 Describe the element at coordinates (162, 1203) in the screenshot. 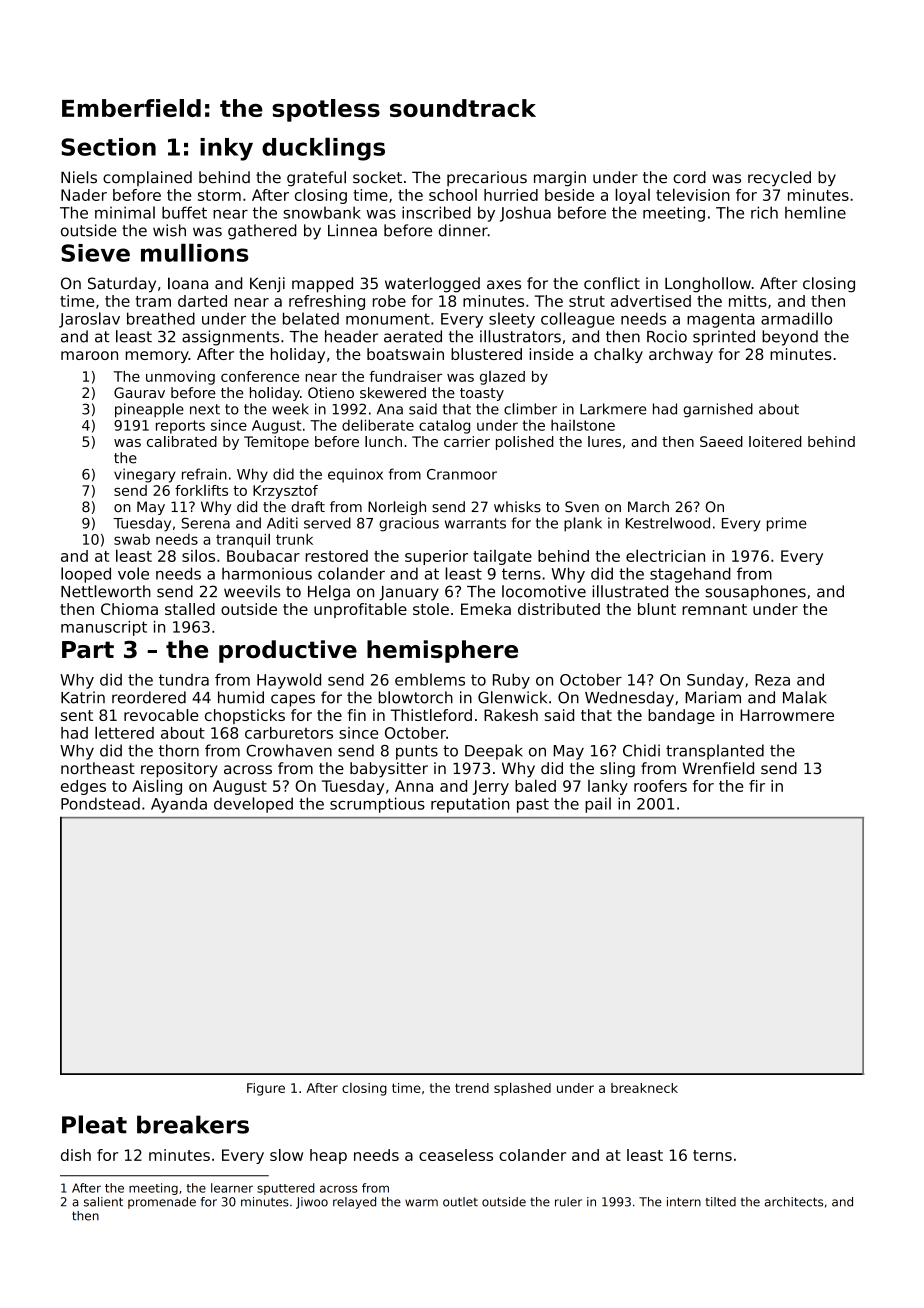

I see `promenade` at that location.
